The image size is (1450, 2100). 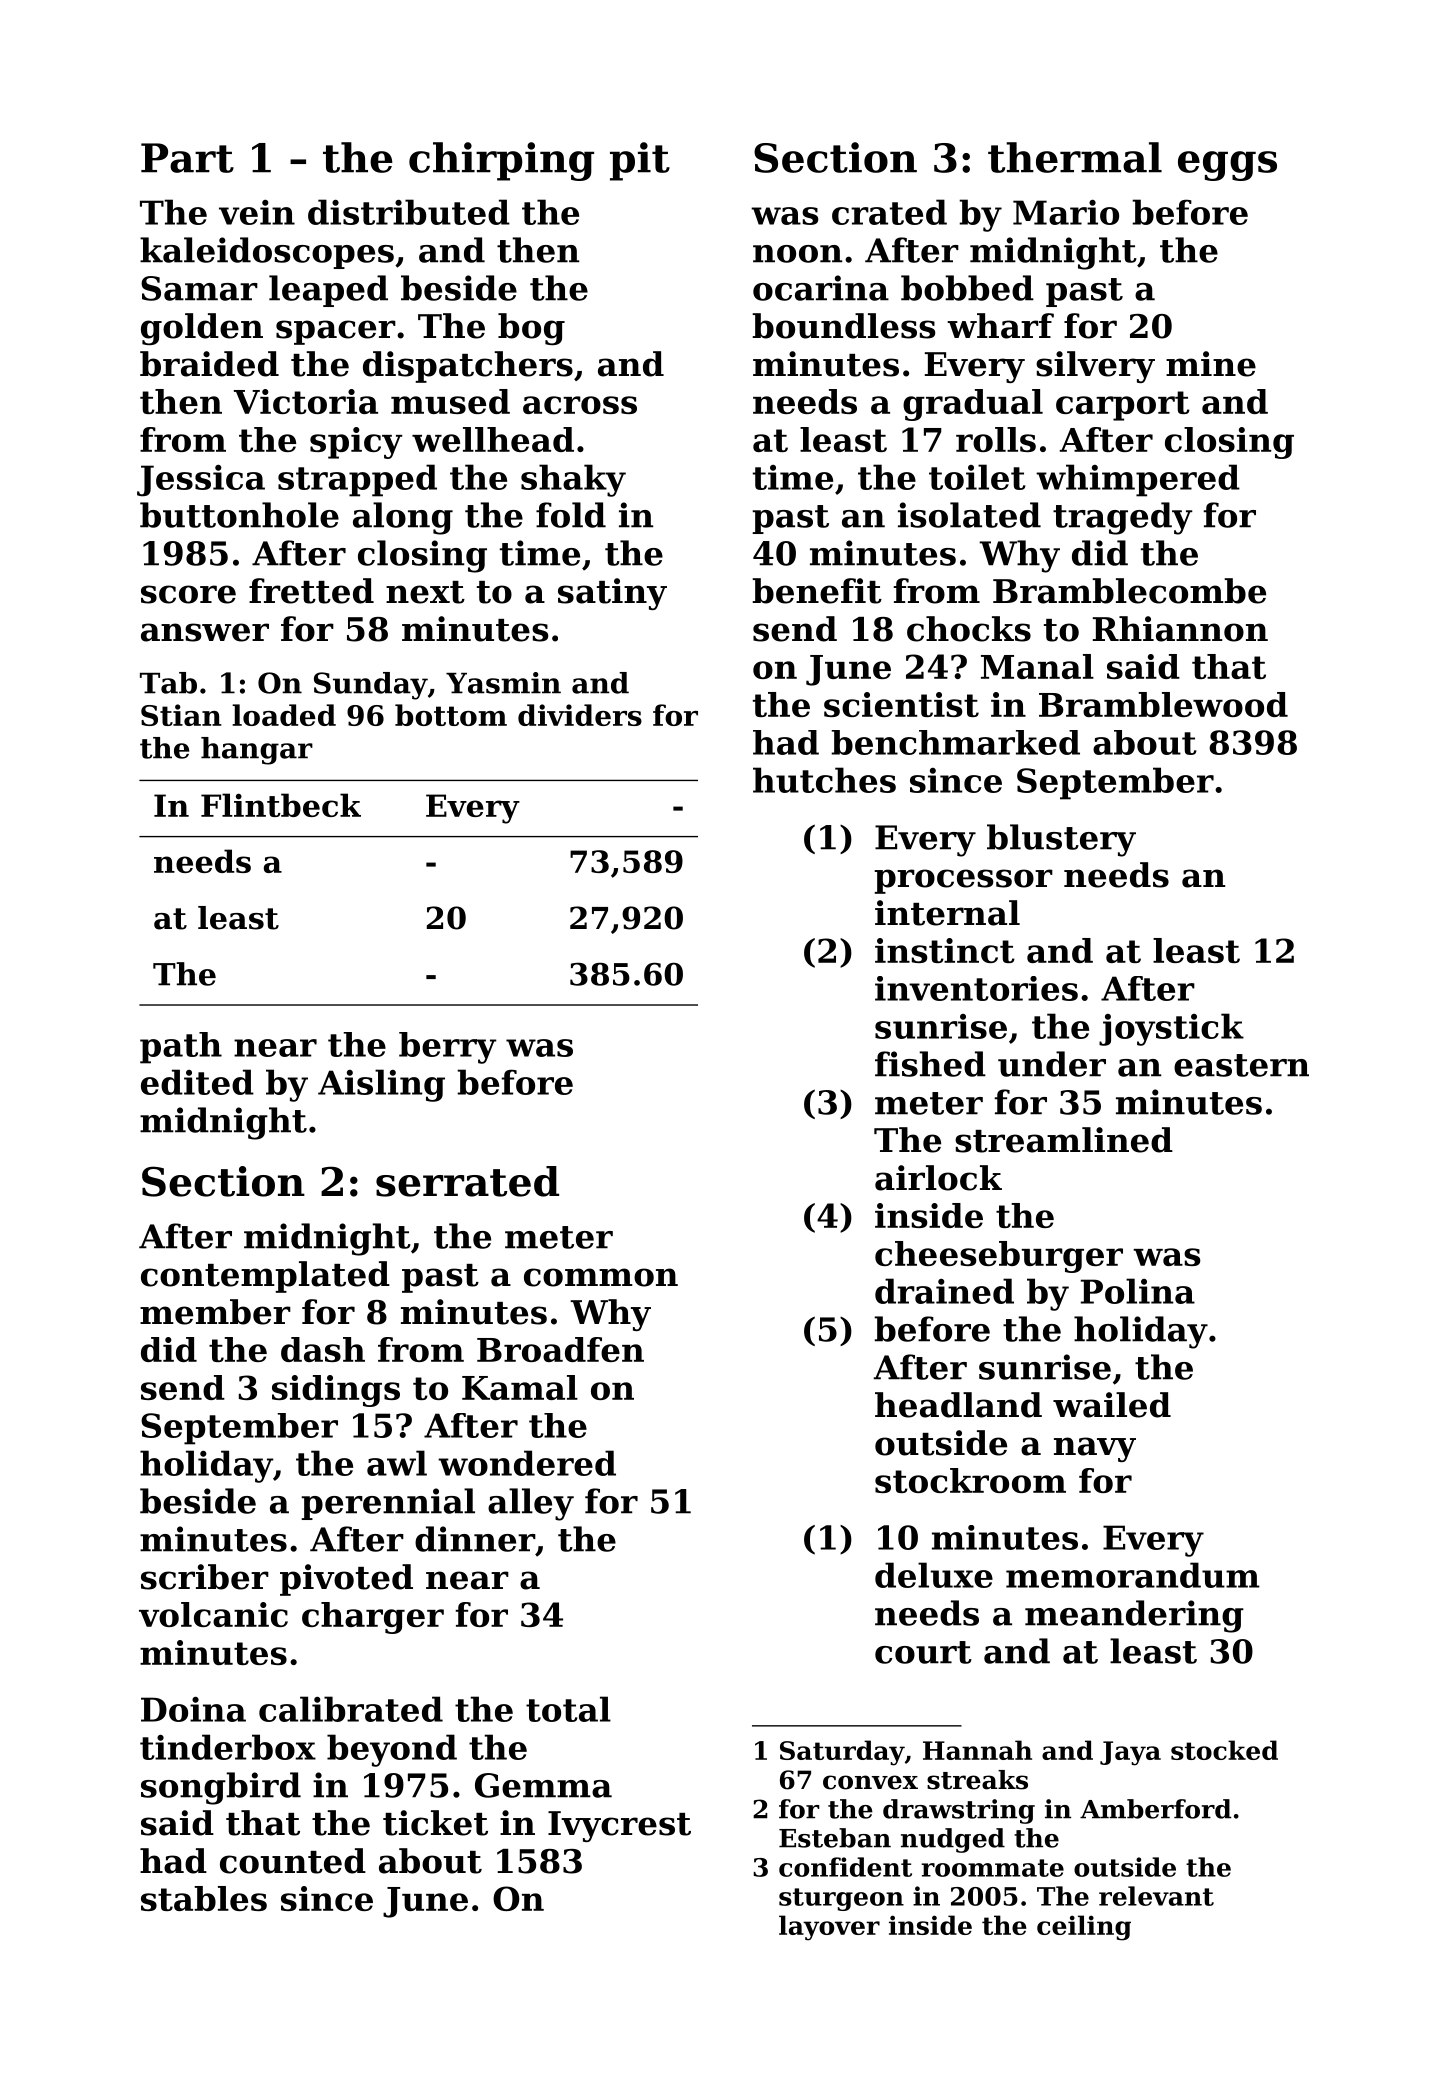 What do you see at coordinates (520, 1387) in the screenshot?
I see `Kamal` at bounding box center [520, 1387].
